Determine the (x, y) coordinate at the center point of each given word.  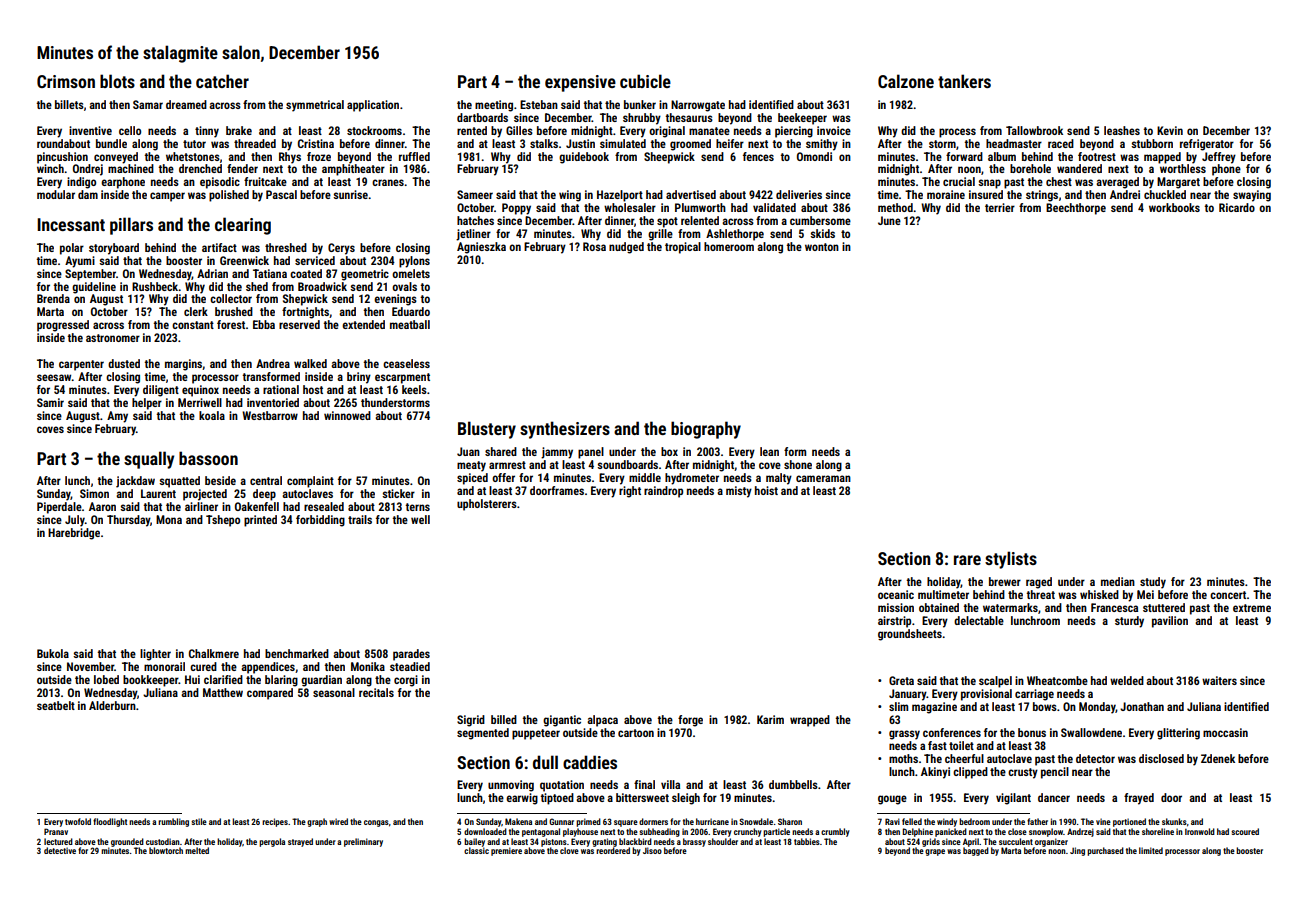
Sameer (475, 194)
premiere (506, 851)
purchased (1105, 851)
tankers (964, 81)
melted (197, 850)
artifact (219, 247)
